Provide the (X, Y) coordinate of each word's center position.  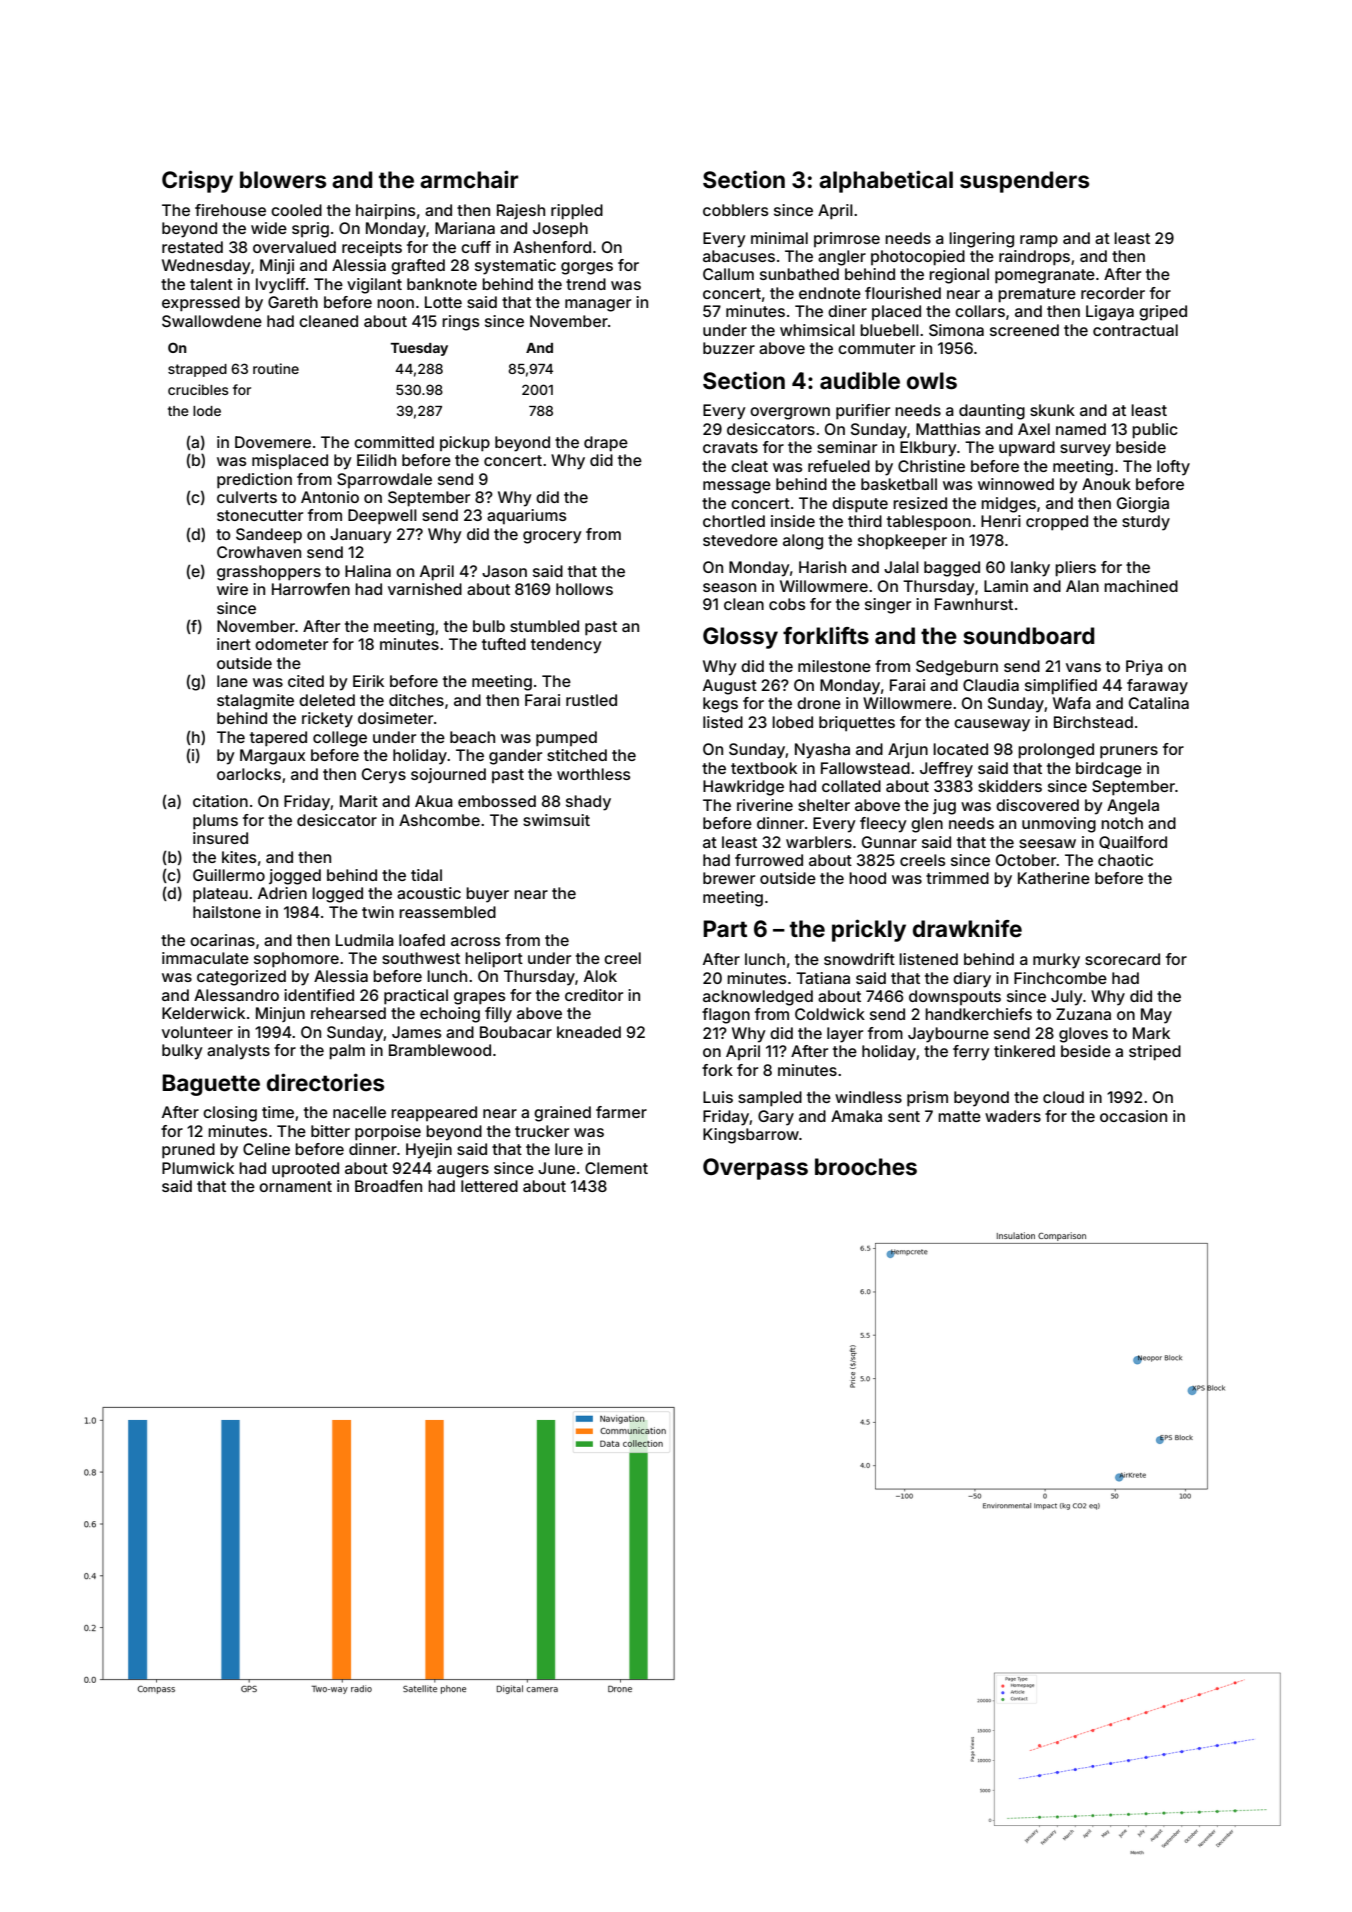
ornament (295, 1186)
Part (725, 929)
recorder (1113, 293)
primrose (847, 239)
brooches (866, 1167)
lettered (489, 1186)
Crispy (197, 181)
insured (220, 838)
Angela (1133, 807)
